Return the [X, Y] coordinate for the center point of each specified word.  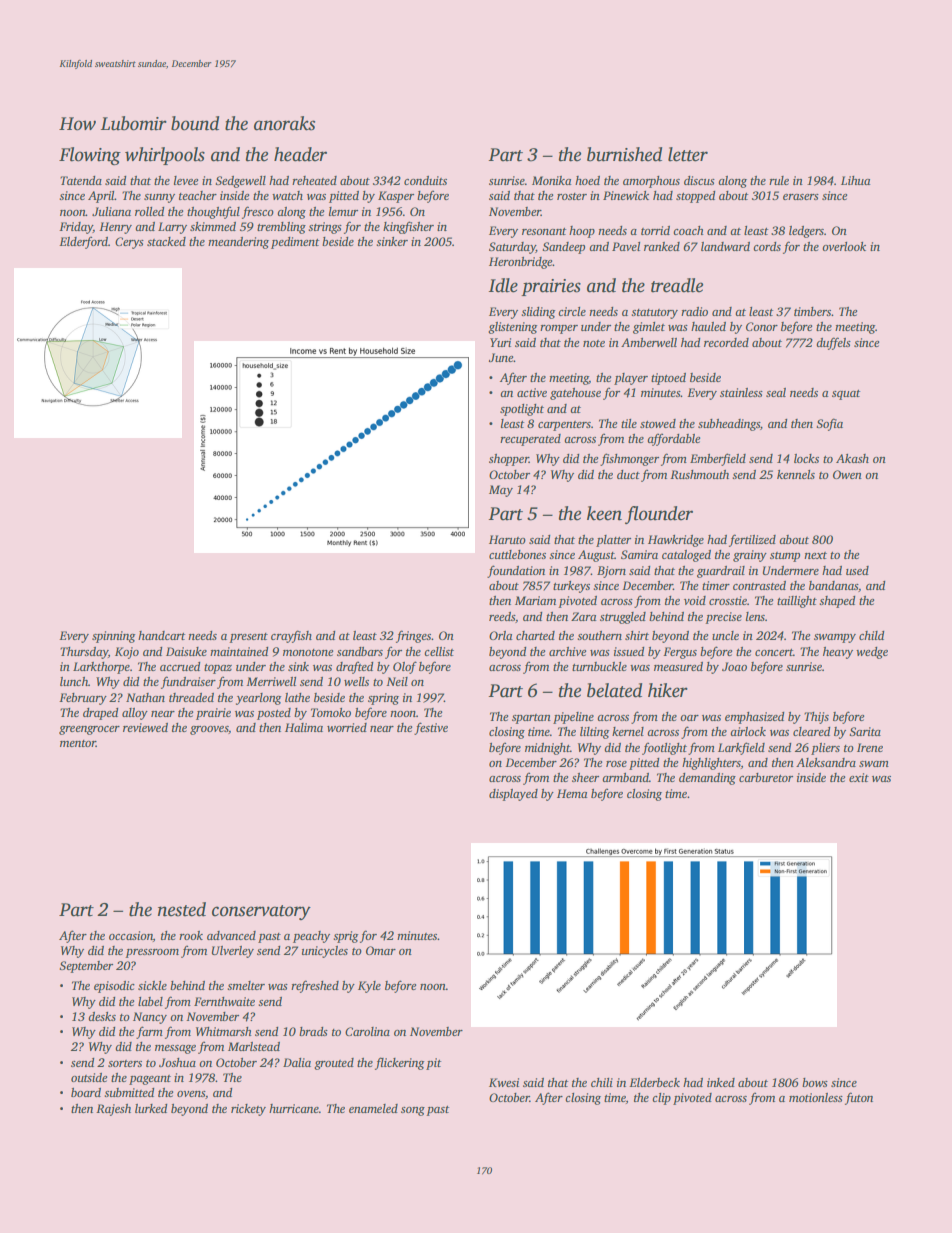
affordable [673, 439]
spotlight [522, 410]
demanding [707, 779]
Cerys [129, 243]
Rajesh [113, 1110]
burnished [624, 154]
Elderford [83, 242]
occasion [131, 935]
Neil [397, 681]
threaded [191, 697]
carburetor [766, 777]
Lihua [856, 180]
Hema [572, 793]
